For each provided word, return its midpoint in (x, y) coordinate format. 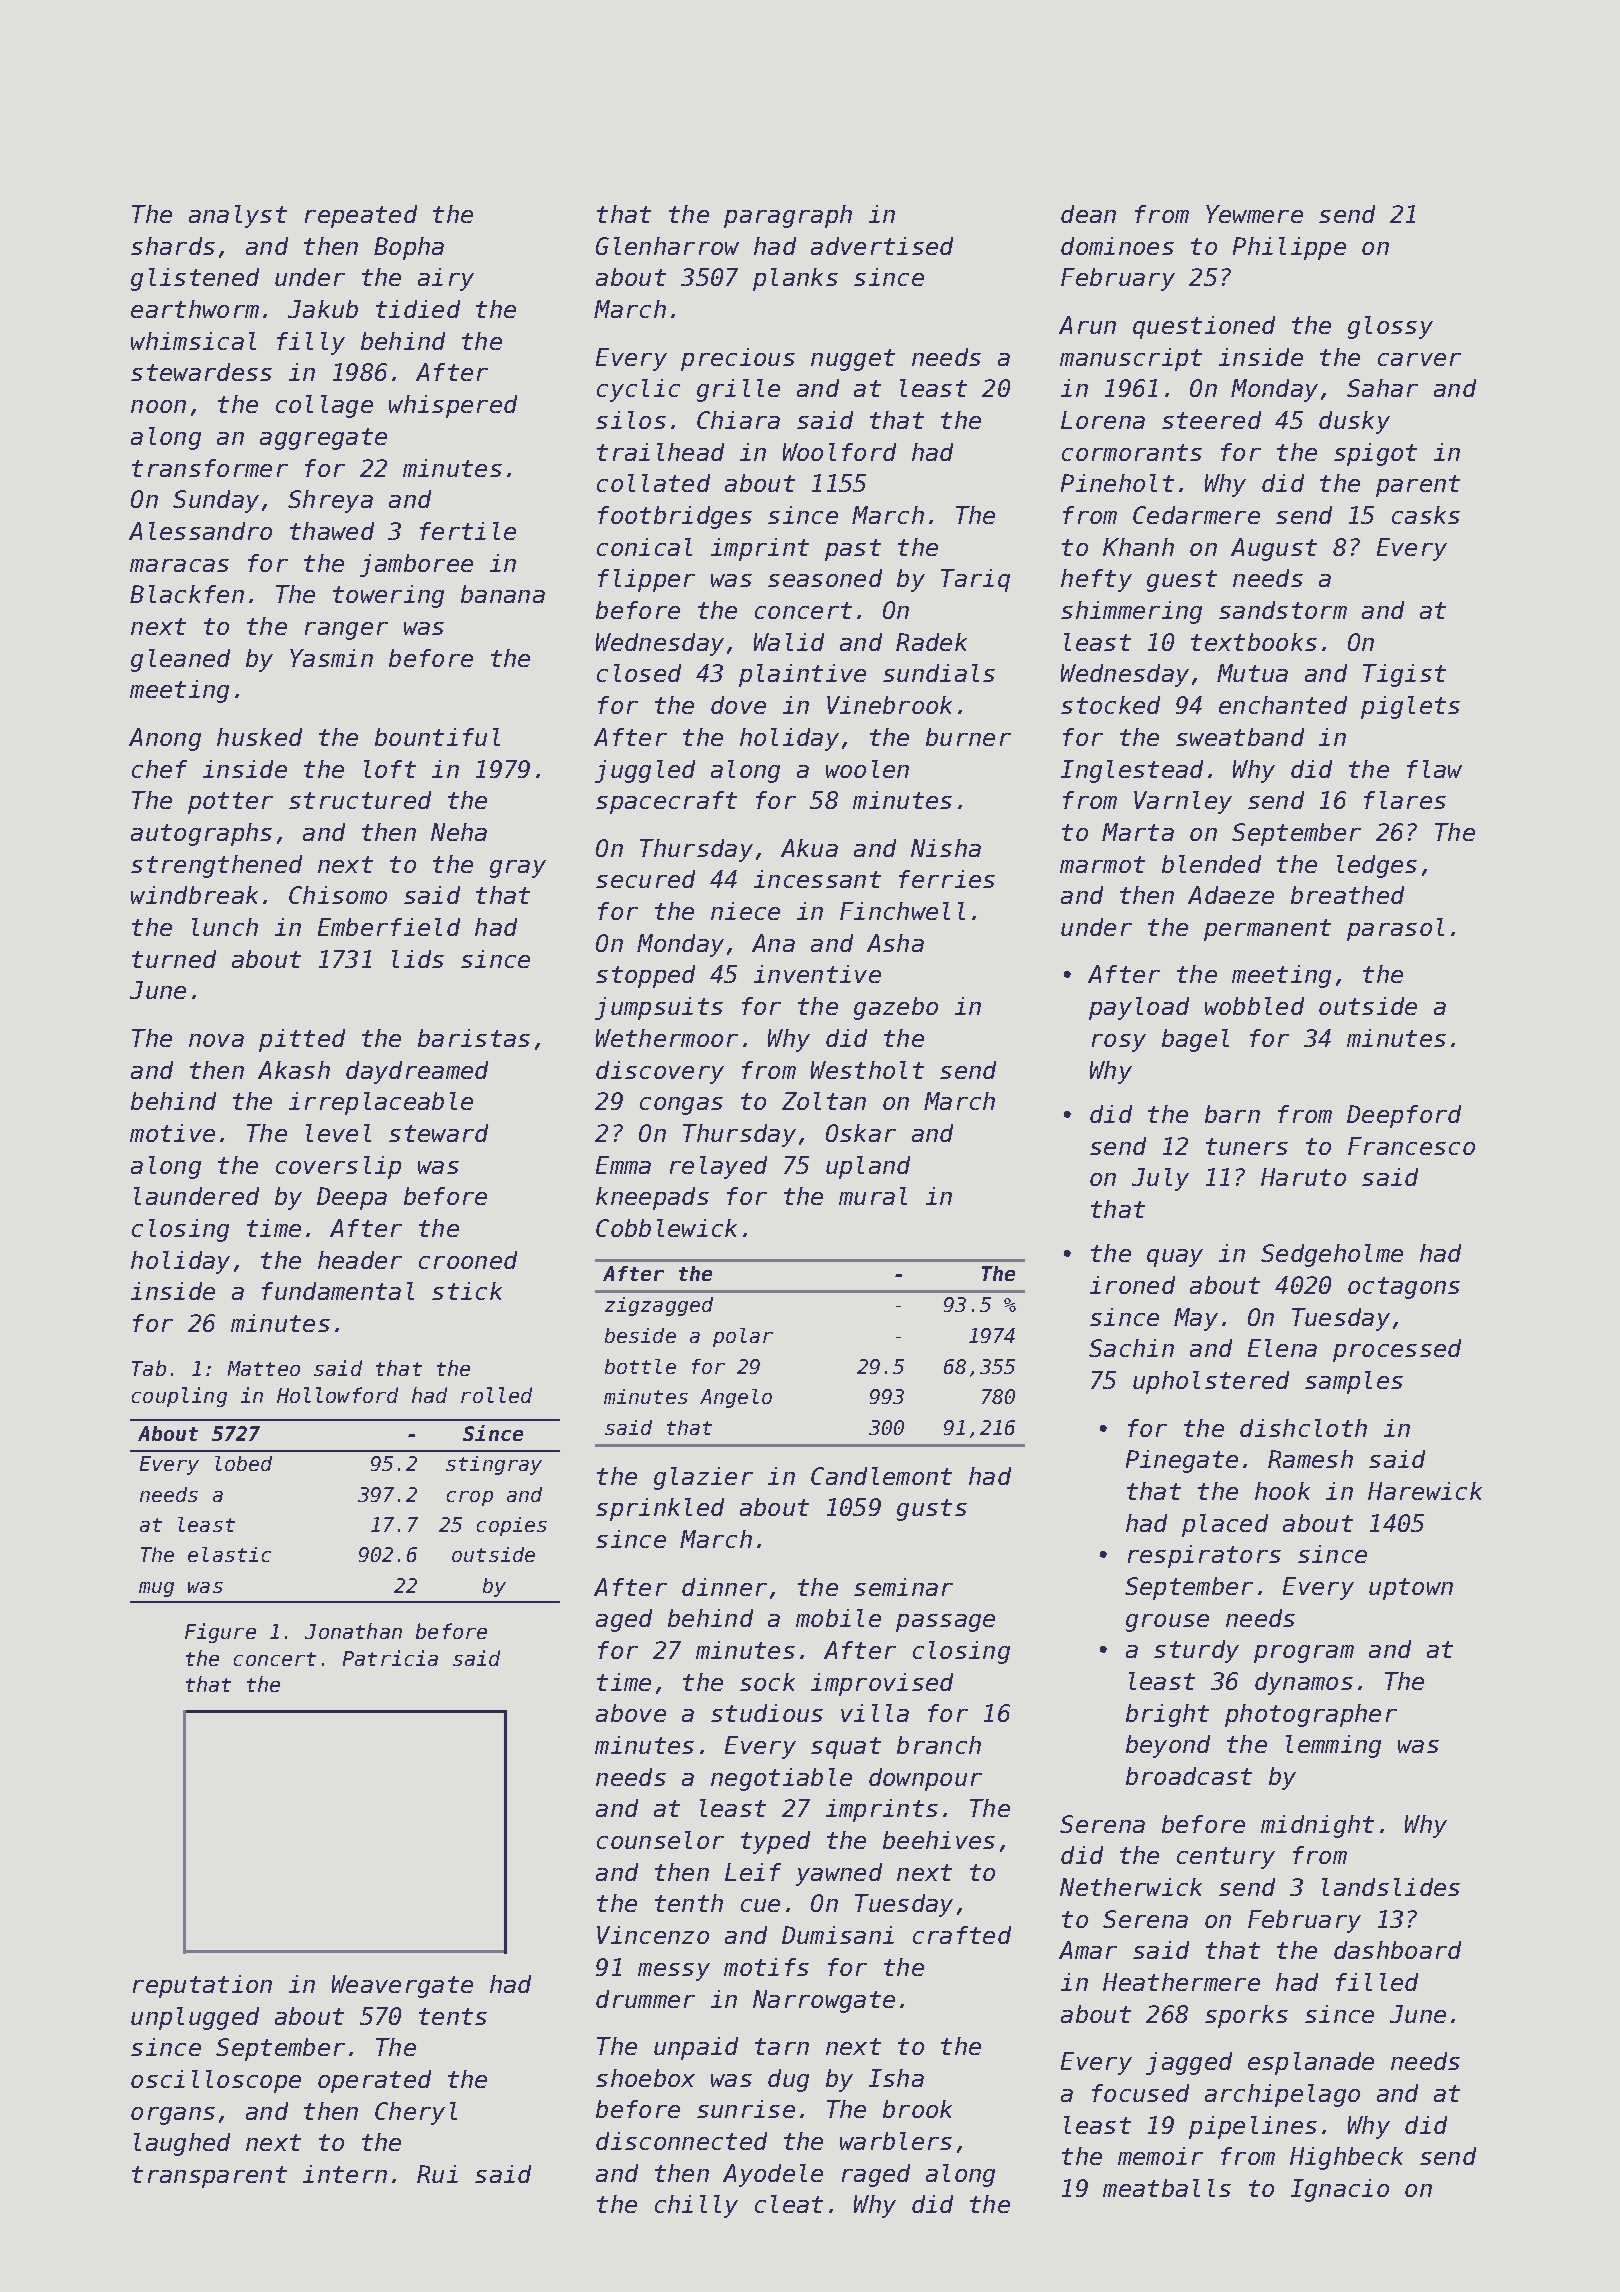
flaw (1434, 769)
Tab (149, 1368)
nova (216, 1040)
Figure (220, 1633)
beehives (939, 1840)
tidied (418, 309)
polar (743, 1337)
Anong (165, 739)
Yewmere (1254, 214)
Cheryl (416, 2113)
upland (868, 1167)
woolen (867, 769)
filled (1377, 1982)
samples (1354, 1382)
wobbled (1254, 1006)
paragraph (788, 216)
